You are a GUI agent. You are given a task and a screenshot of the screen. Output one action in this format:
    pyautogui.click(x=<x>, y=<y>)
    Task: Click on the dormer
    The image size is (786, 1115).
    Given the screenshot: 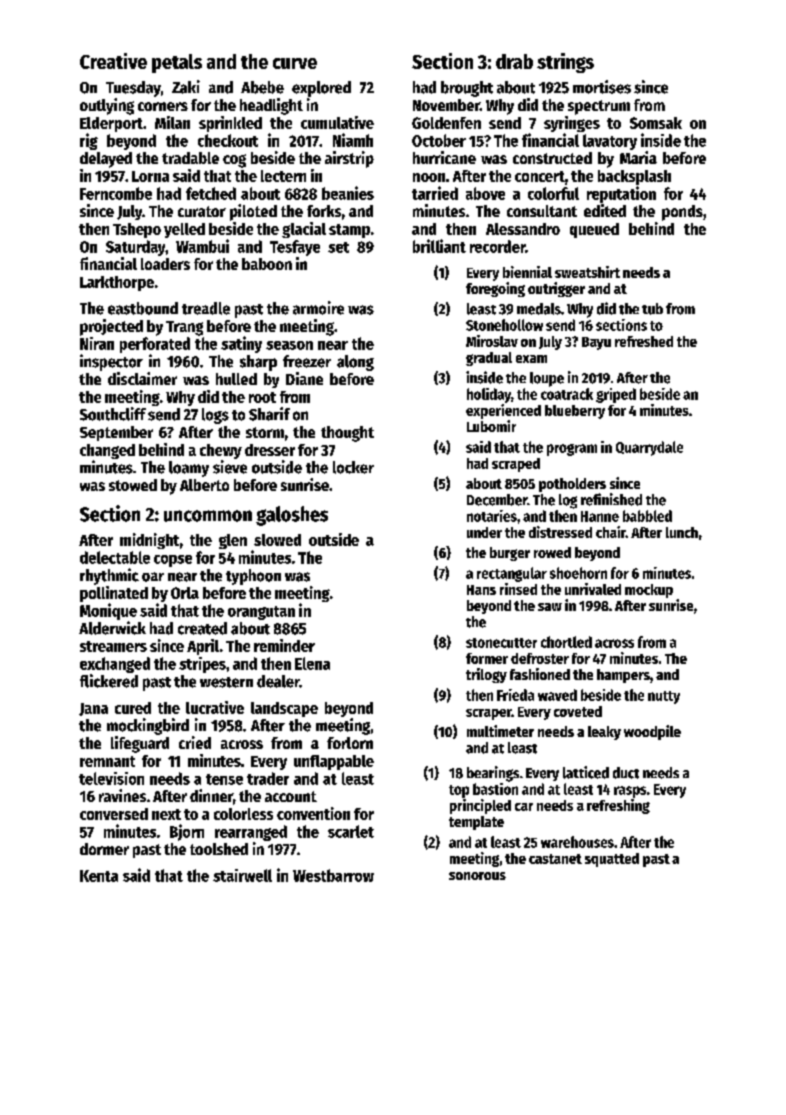 What is the action you would take?
    pyautogui.click(x=104, y=849)
